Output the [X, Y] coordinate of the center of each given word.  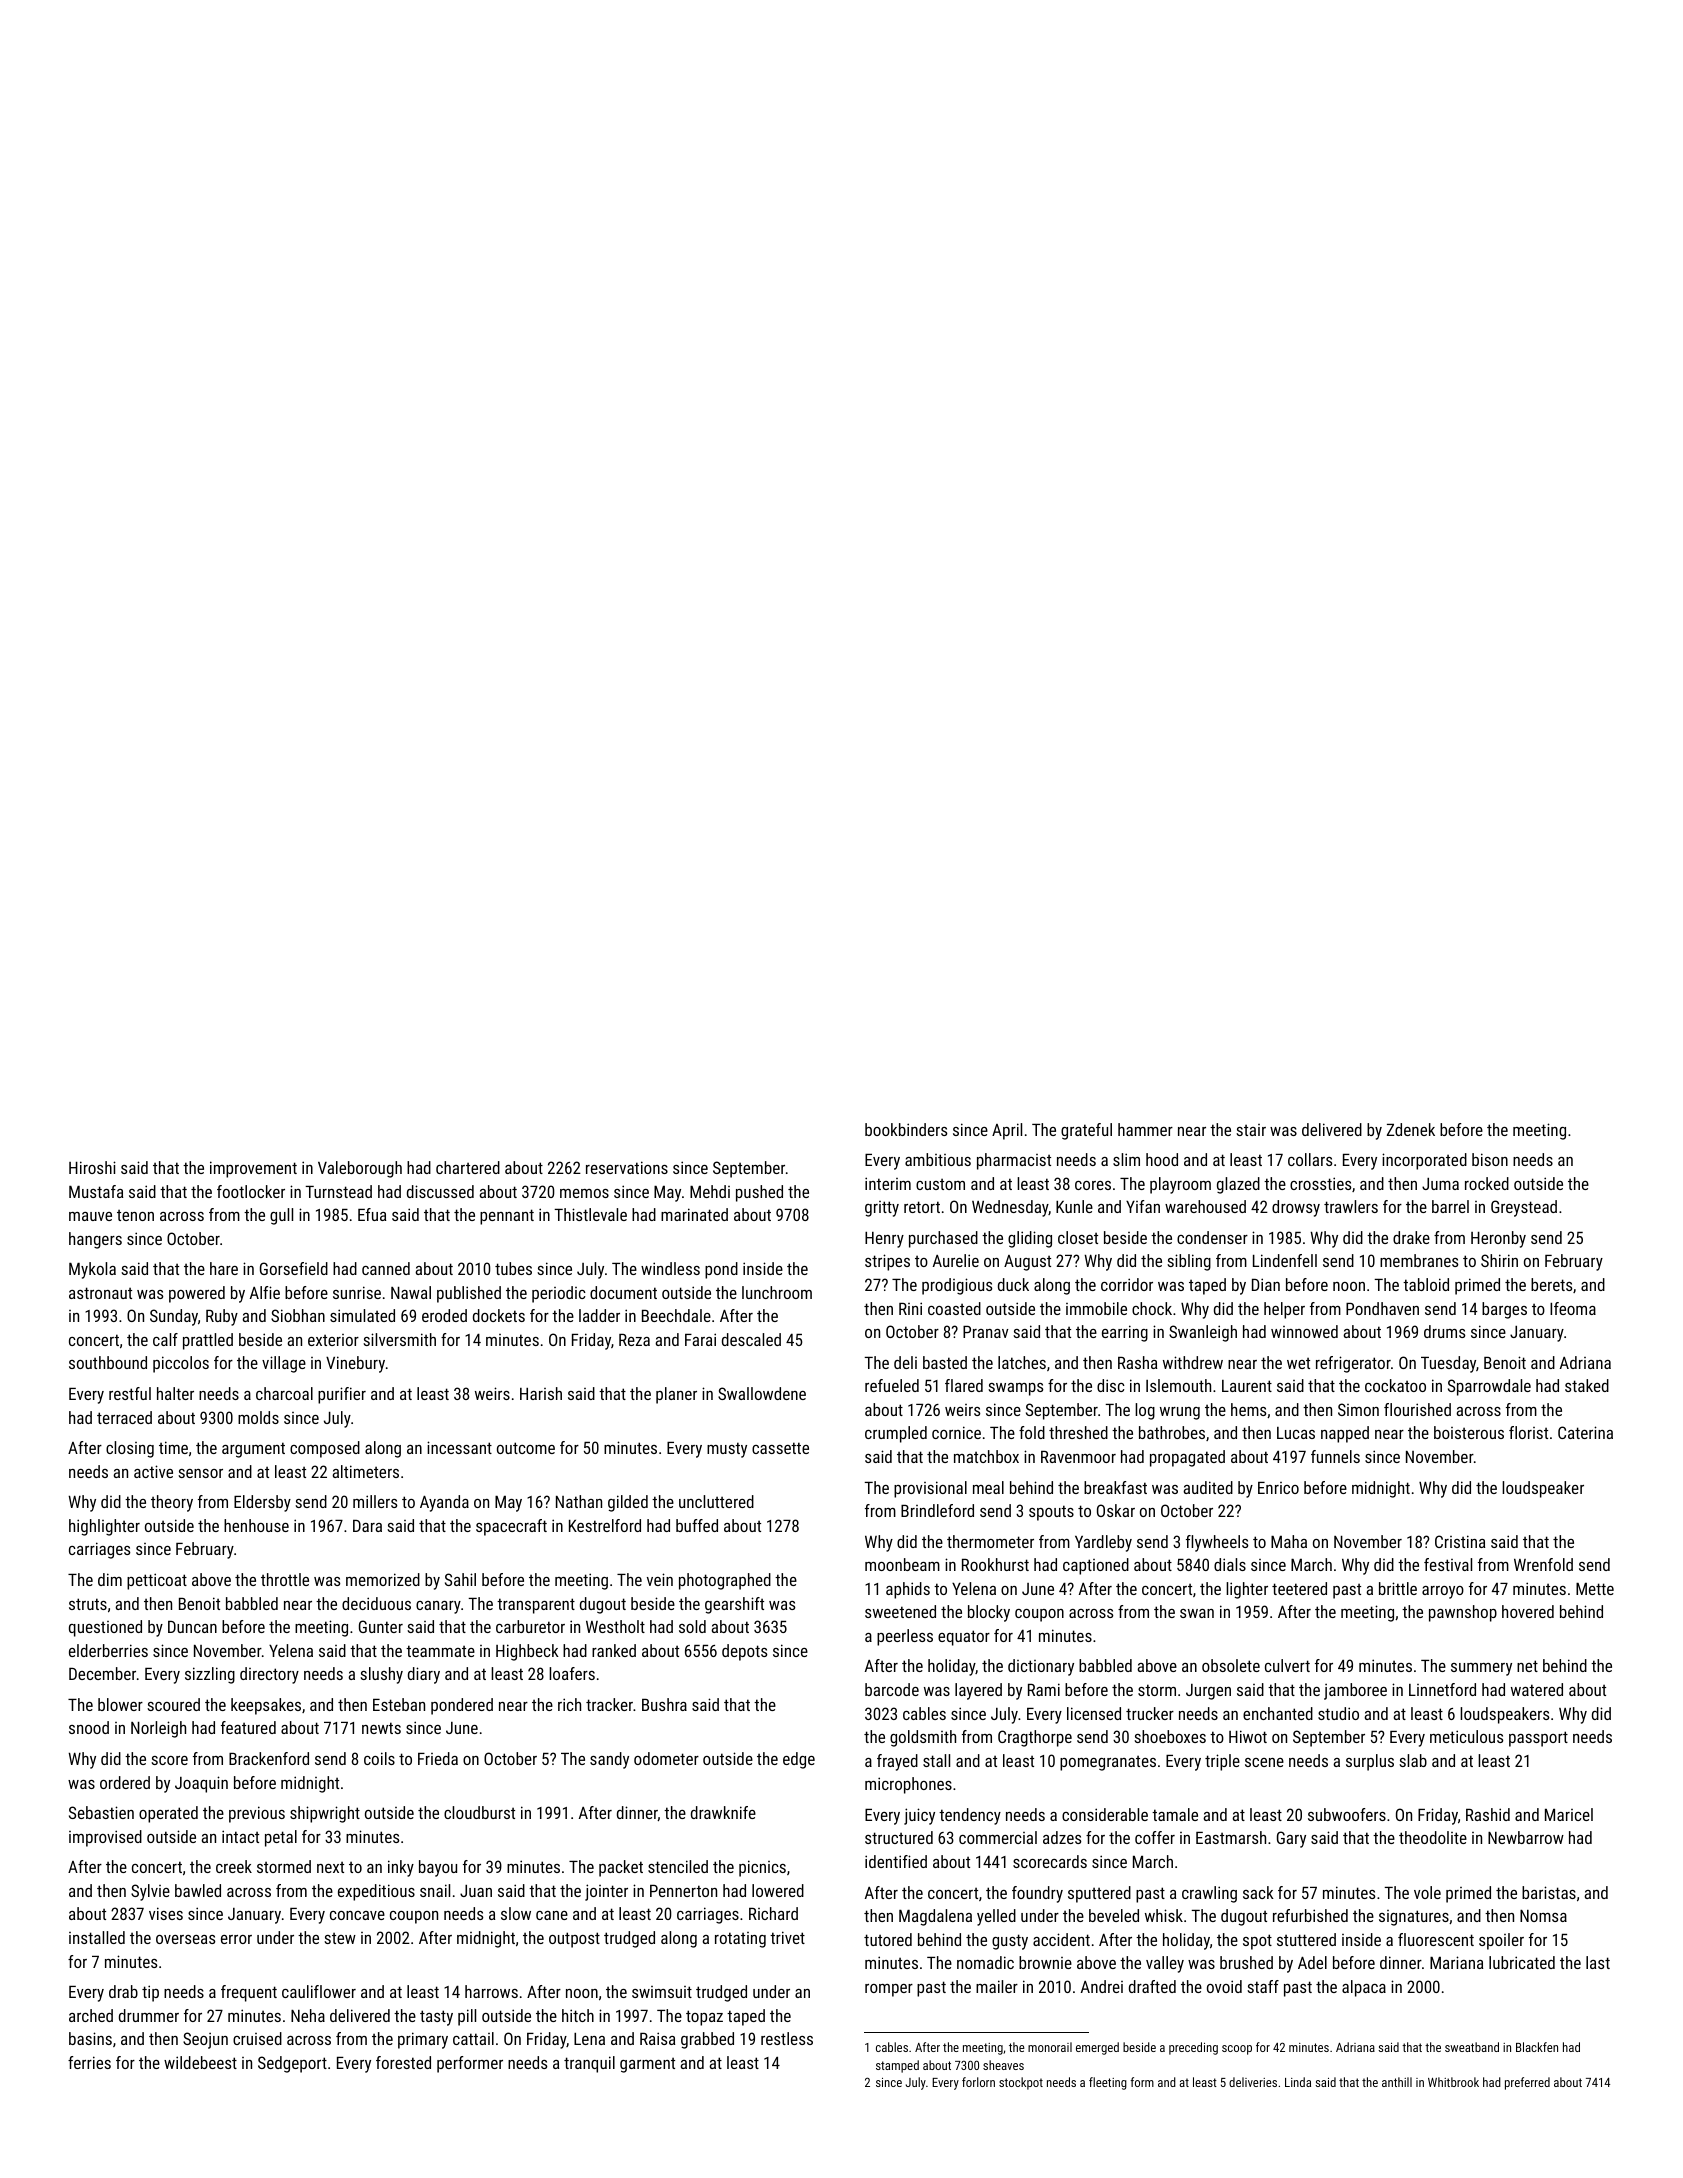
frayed [897, 1762]
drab [123, 1991]
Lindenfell [1285, 1260]
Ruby [222, 1317]
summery [1481, 1669]
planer [676, 1395]
